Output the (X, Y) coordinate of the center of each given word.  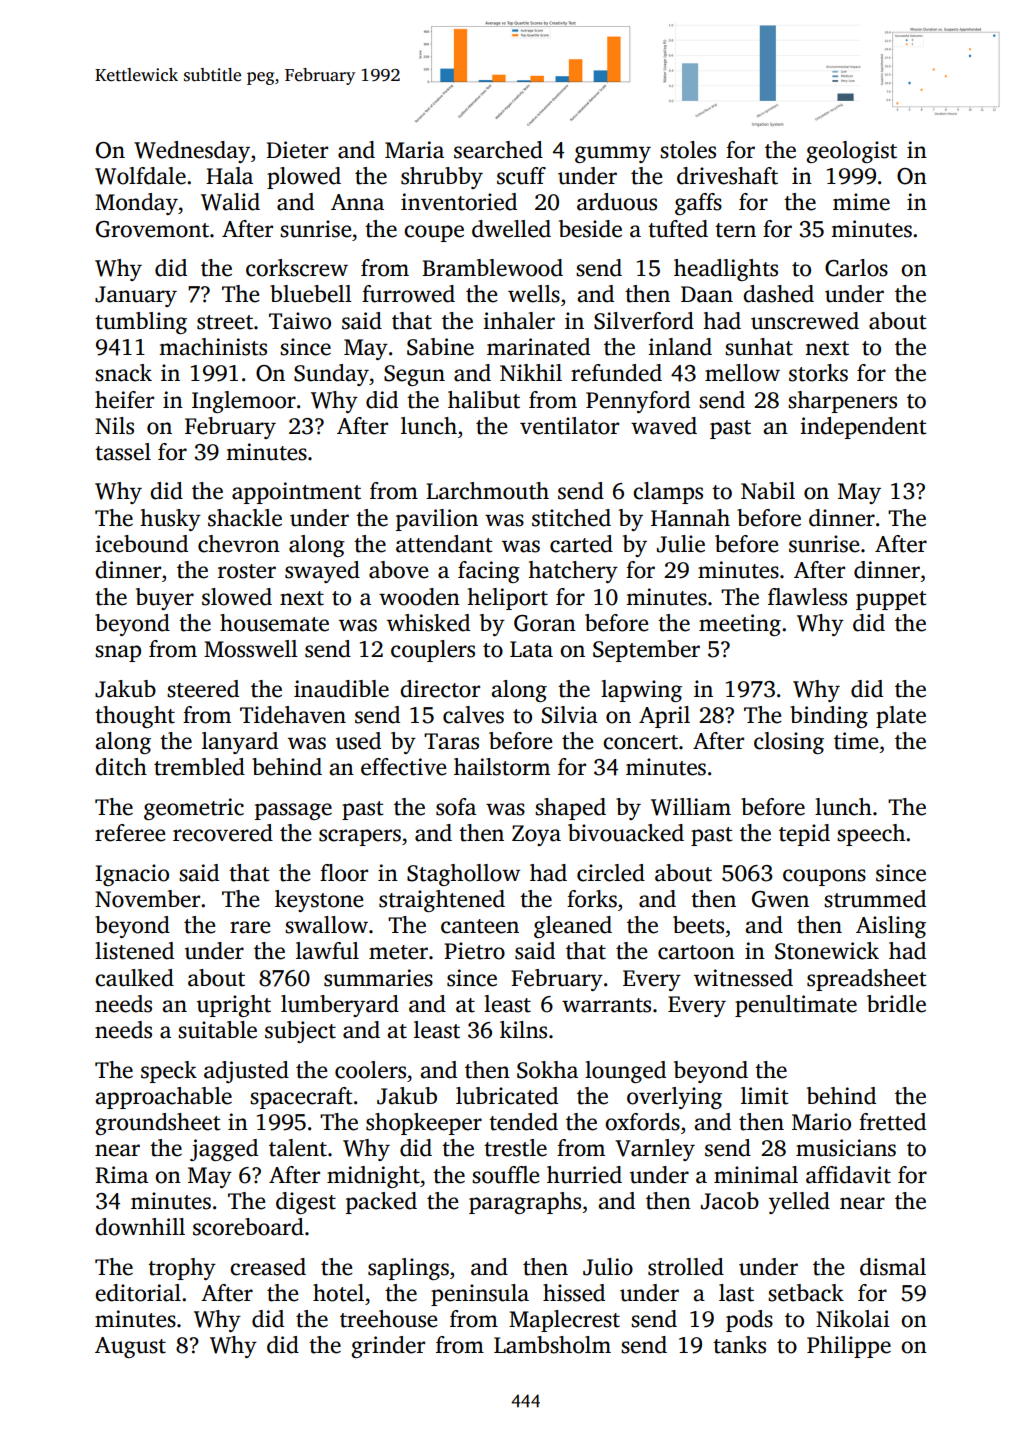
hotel (338, 1293)
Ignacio (132, 875)
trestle (515, 1148)
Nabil (768, 491)
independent (863, 428)
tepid (804, 835)
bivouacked (626, 833)
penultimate (796, 1006)
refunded (616, 373)
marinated (538, 347)
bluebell (311, 294)
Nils (114, 426)
